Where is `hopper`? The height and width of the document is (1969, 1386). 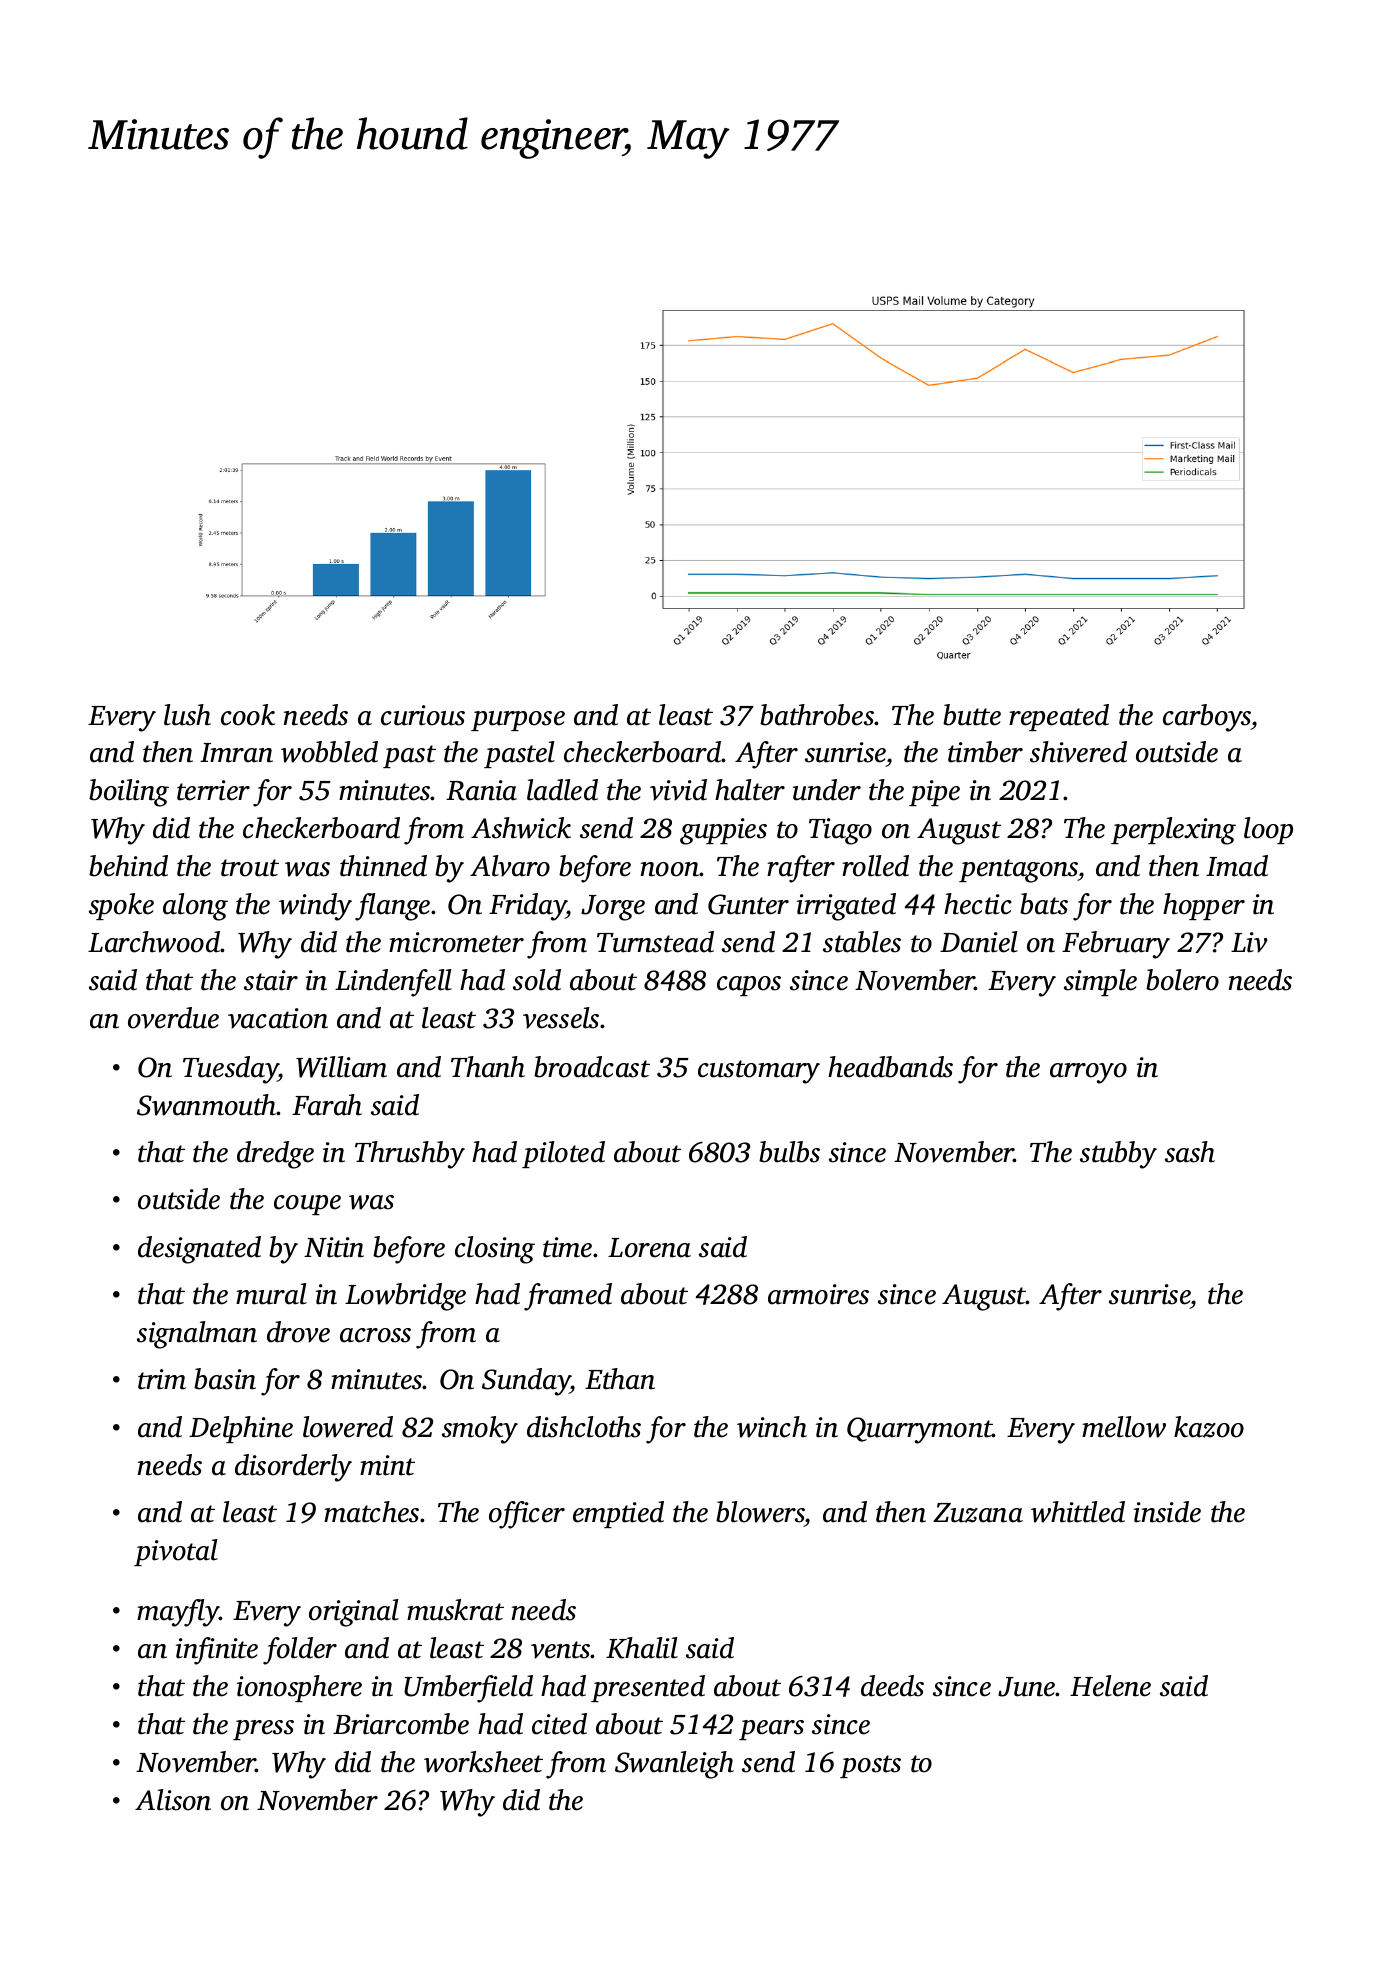
hopper is located at coordinates (1204, 906).
